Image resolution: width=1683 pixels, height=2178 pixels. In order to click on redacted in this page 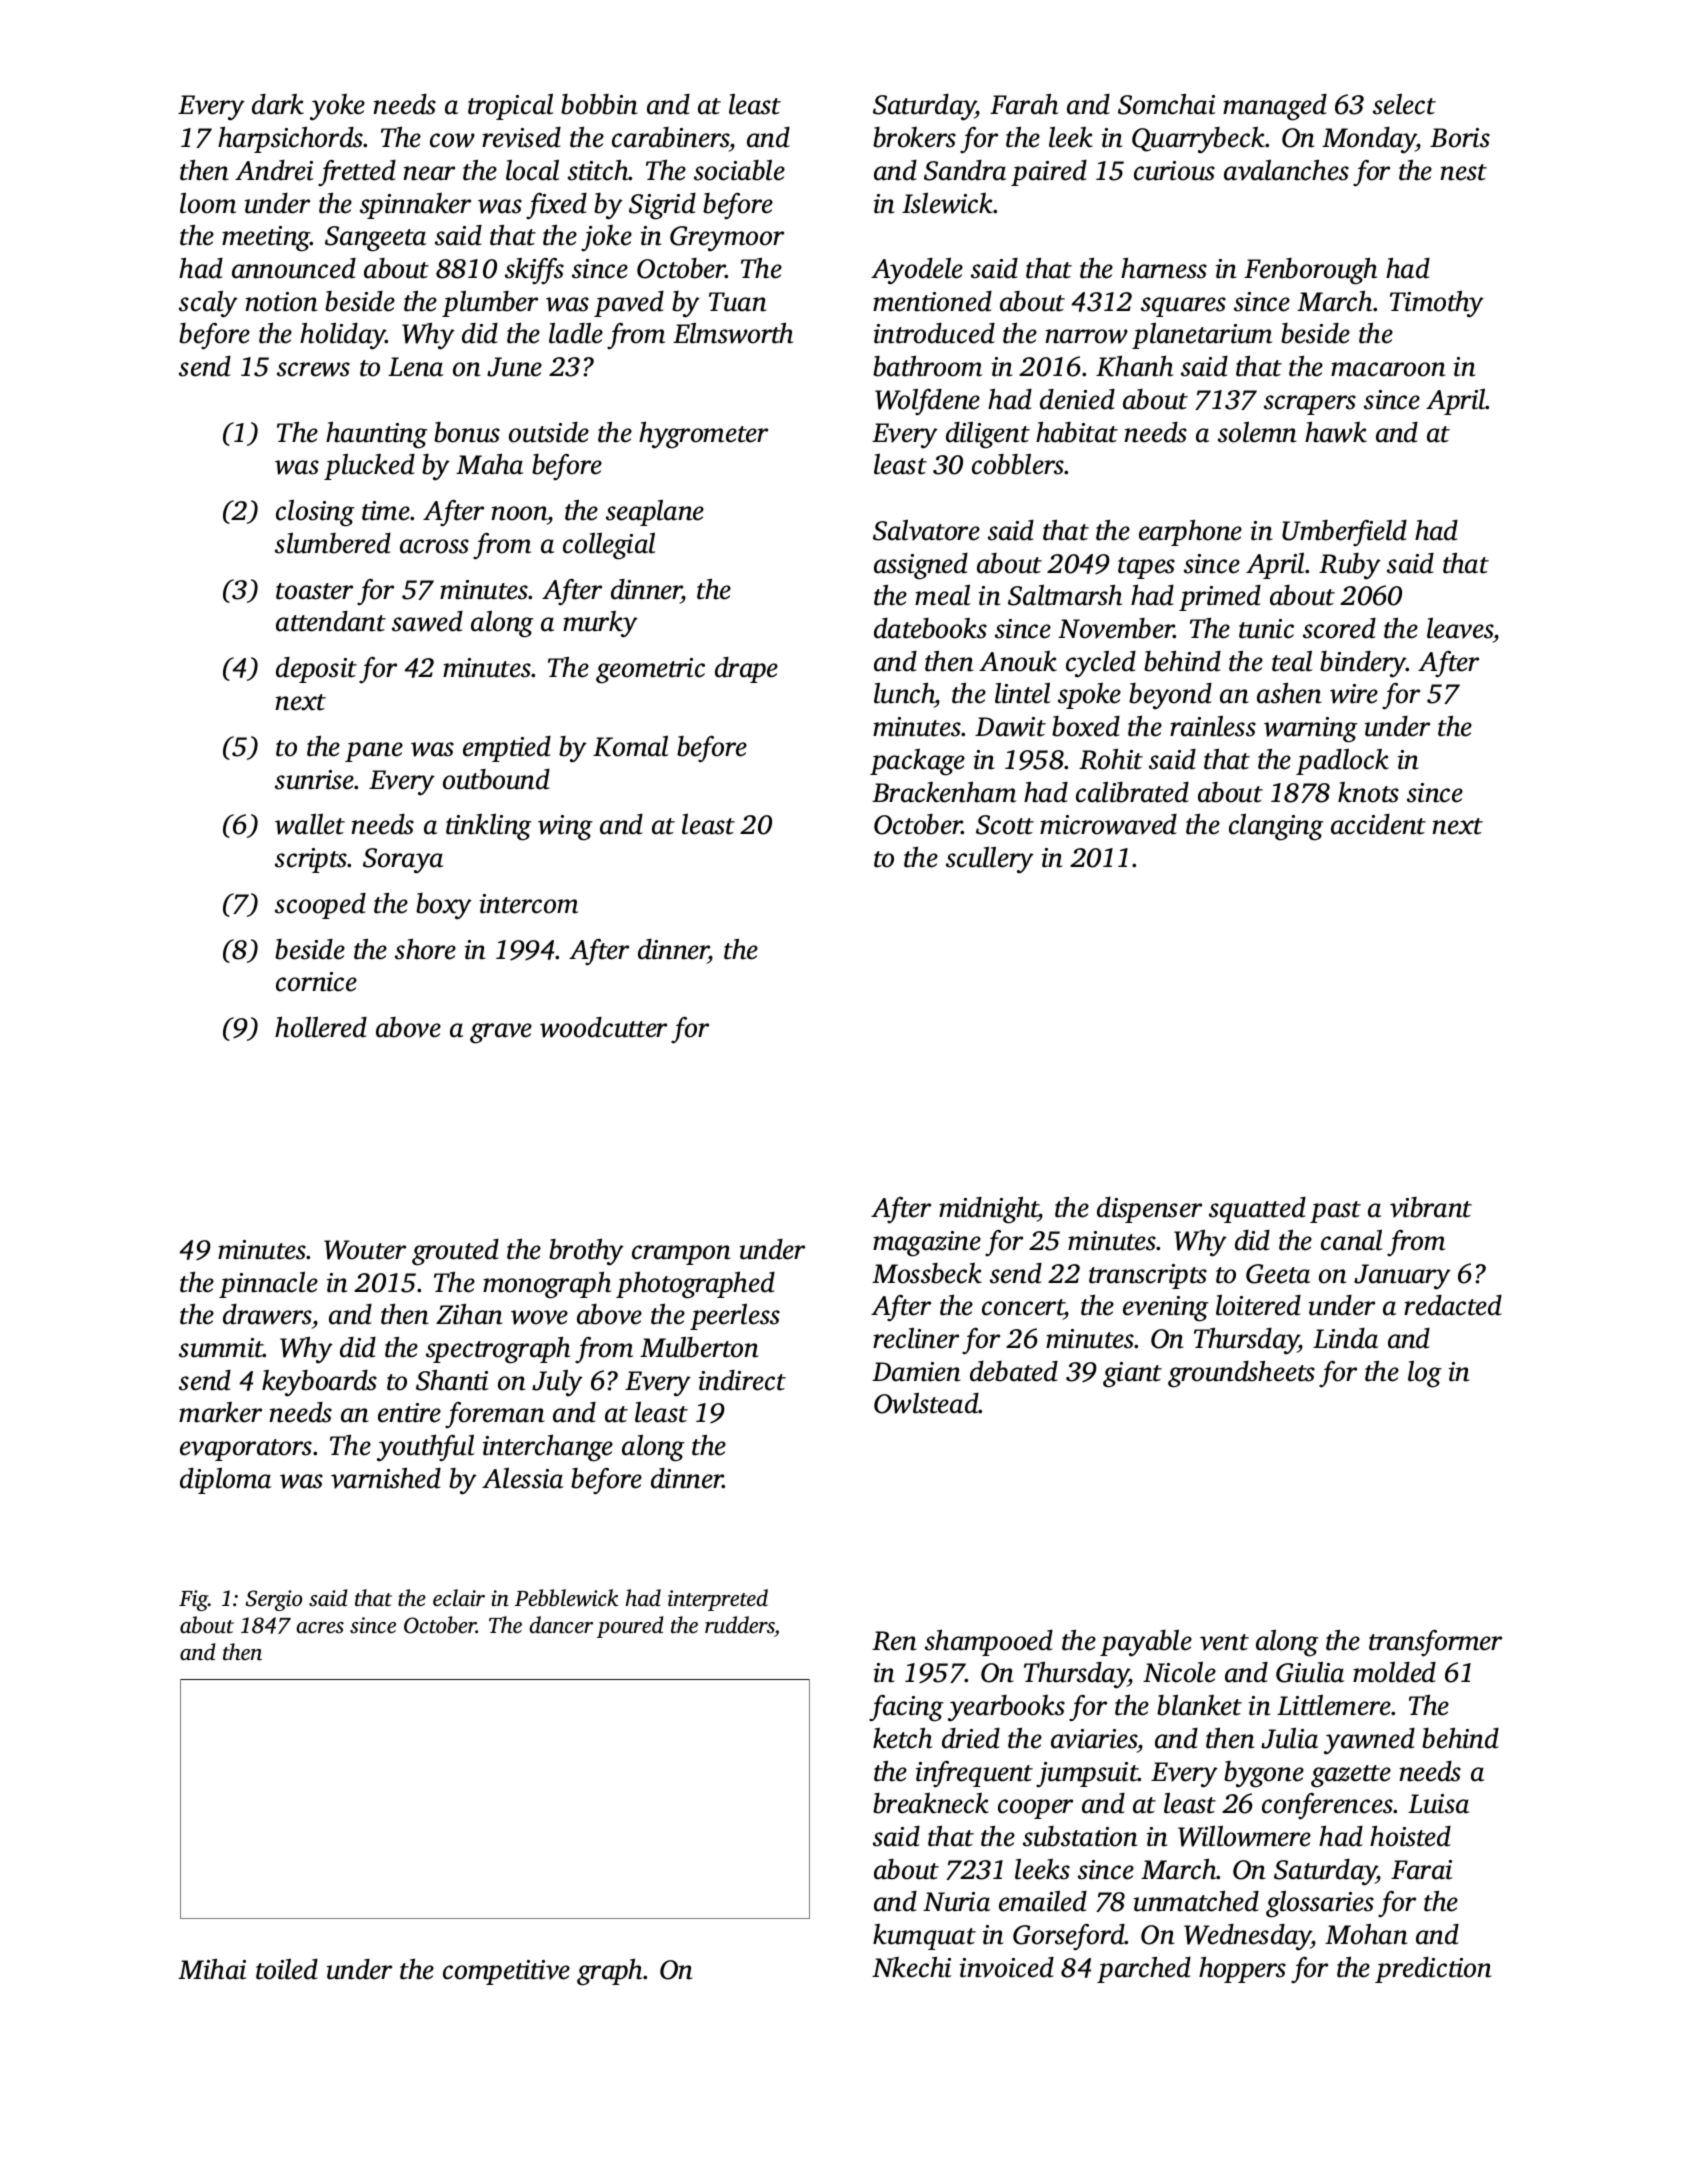, I will do `click(1453, 1305)`.
